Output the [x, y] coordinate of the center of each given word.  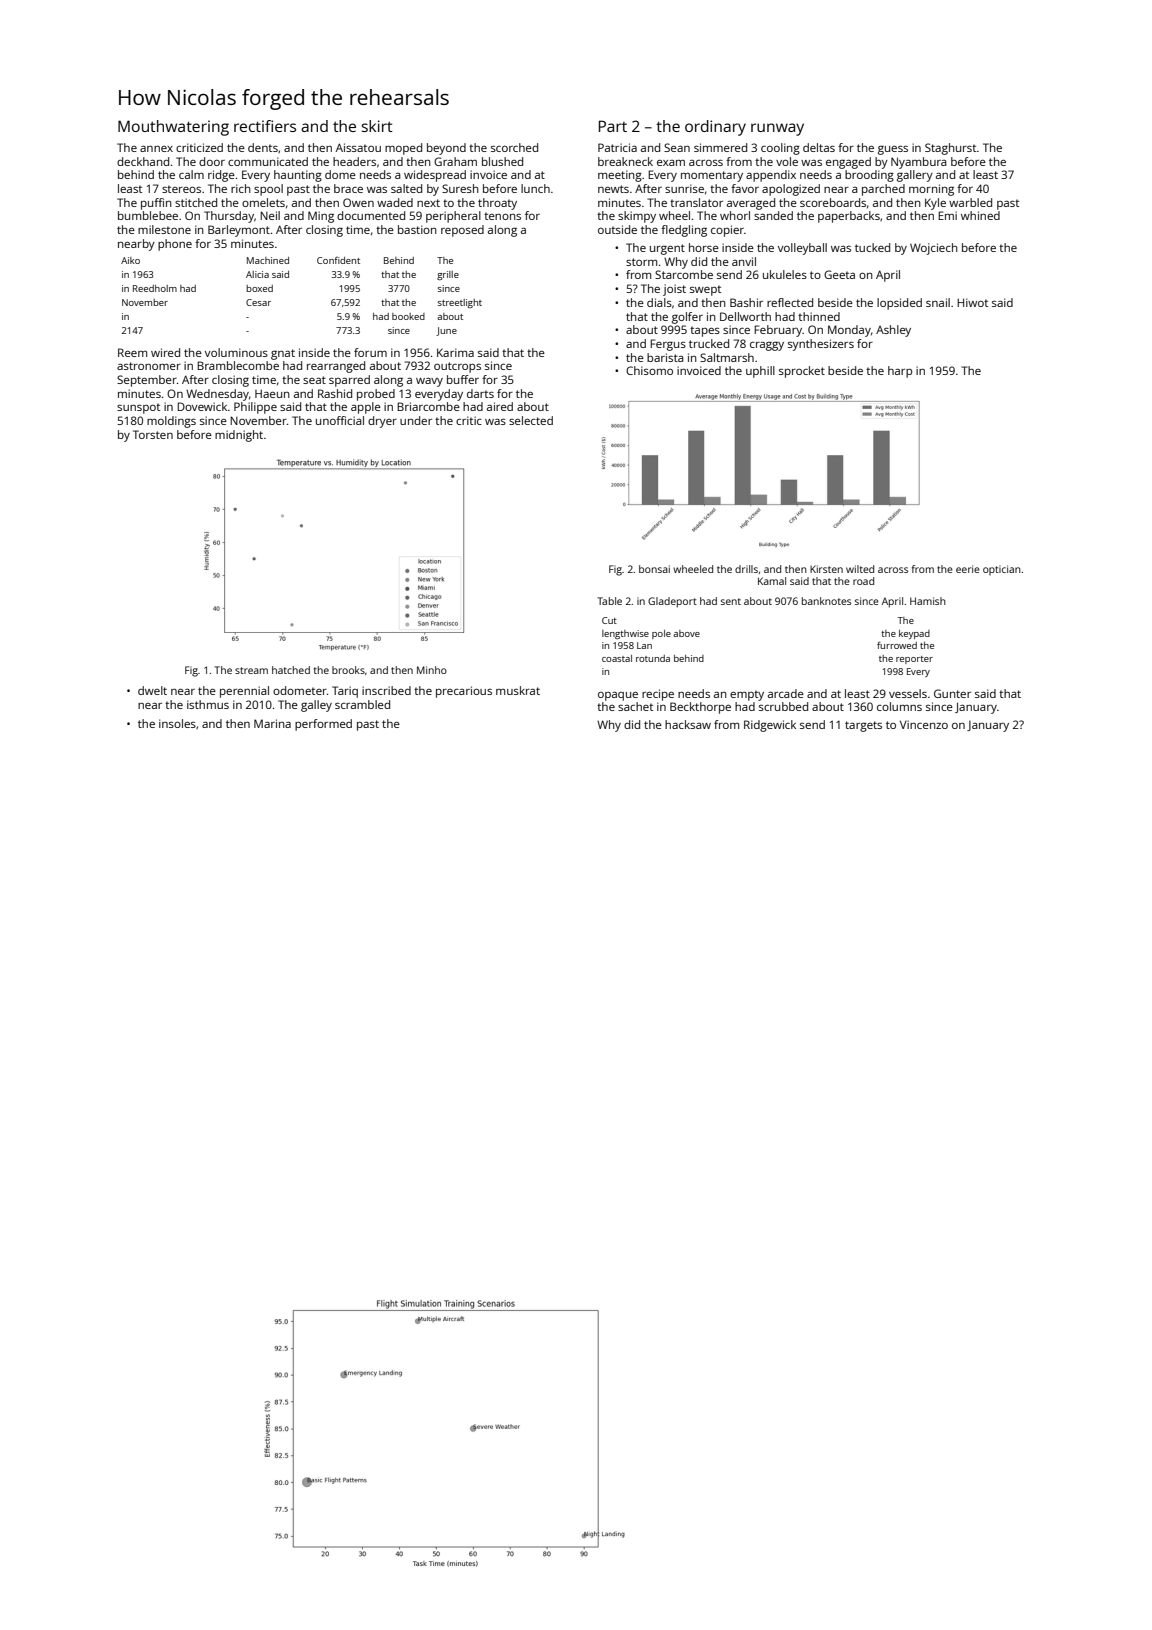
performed [323, 725]
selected [531, 420]
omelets [263, 202]
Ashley [893, 331]
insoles [177, 723]
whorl [735, 215]
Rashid [335, 393]
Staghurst [951, 149]
